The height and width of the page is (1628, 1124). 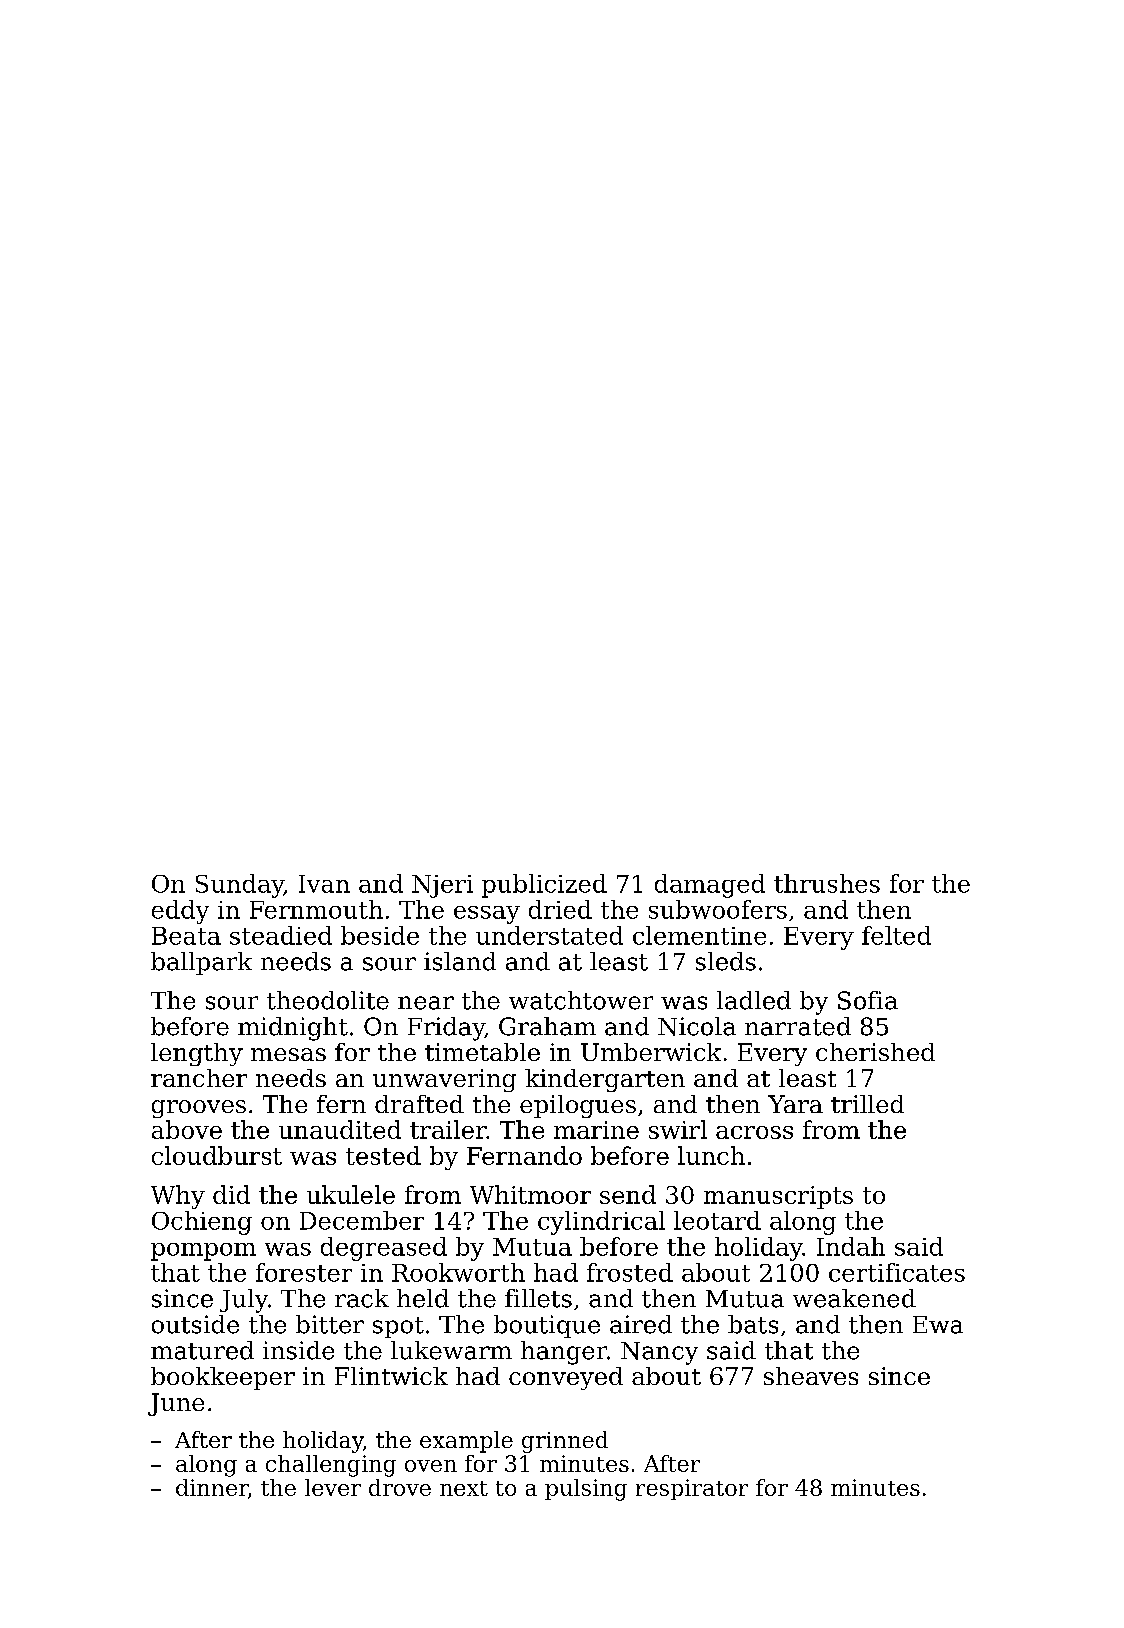 I want to click on conveyed, so click(x=566, y=1378).
